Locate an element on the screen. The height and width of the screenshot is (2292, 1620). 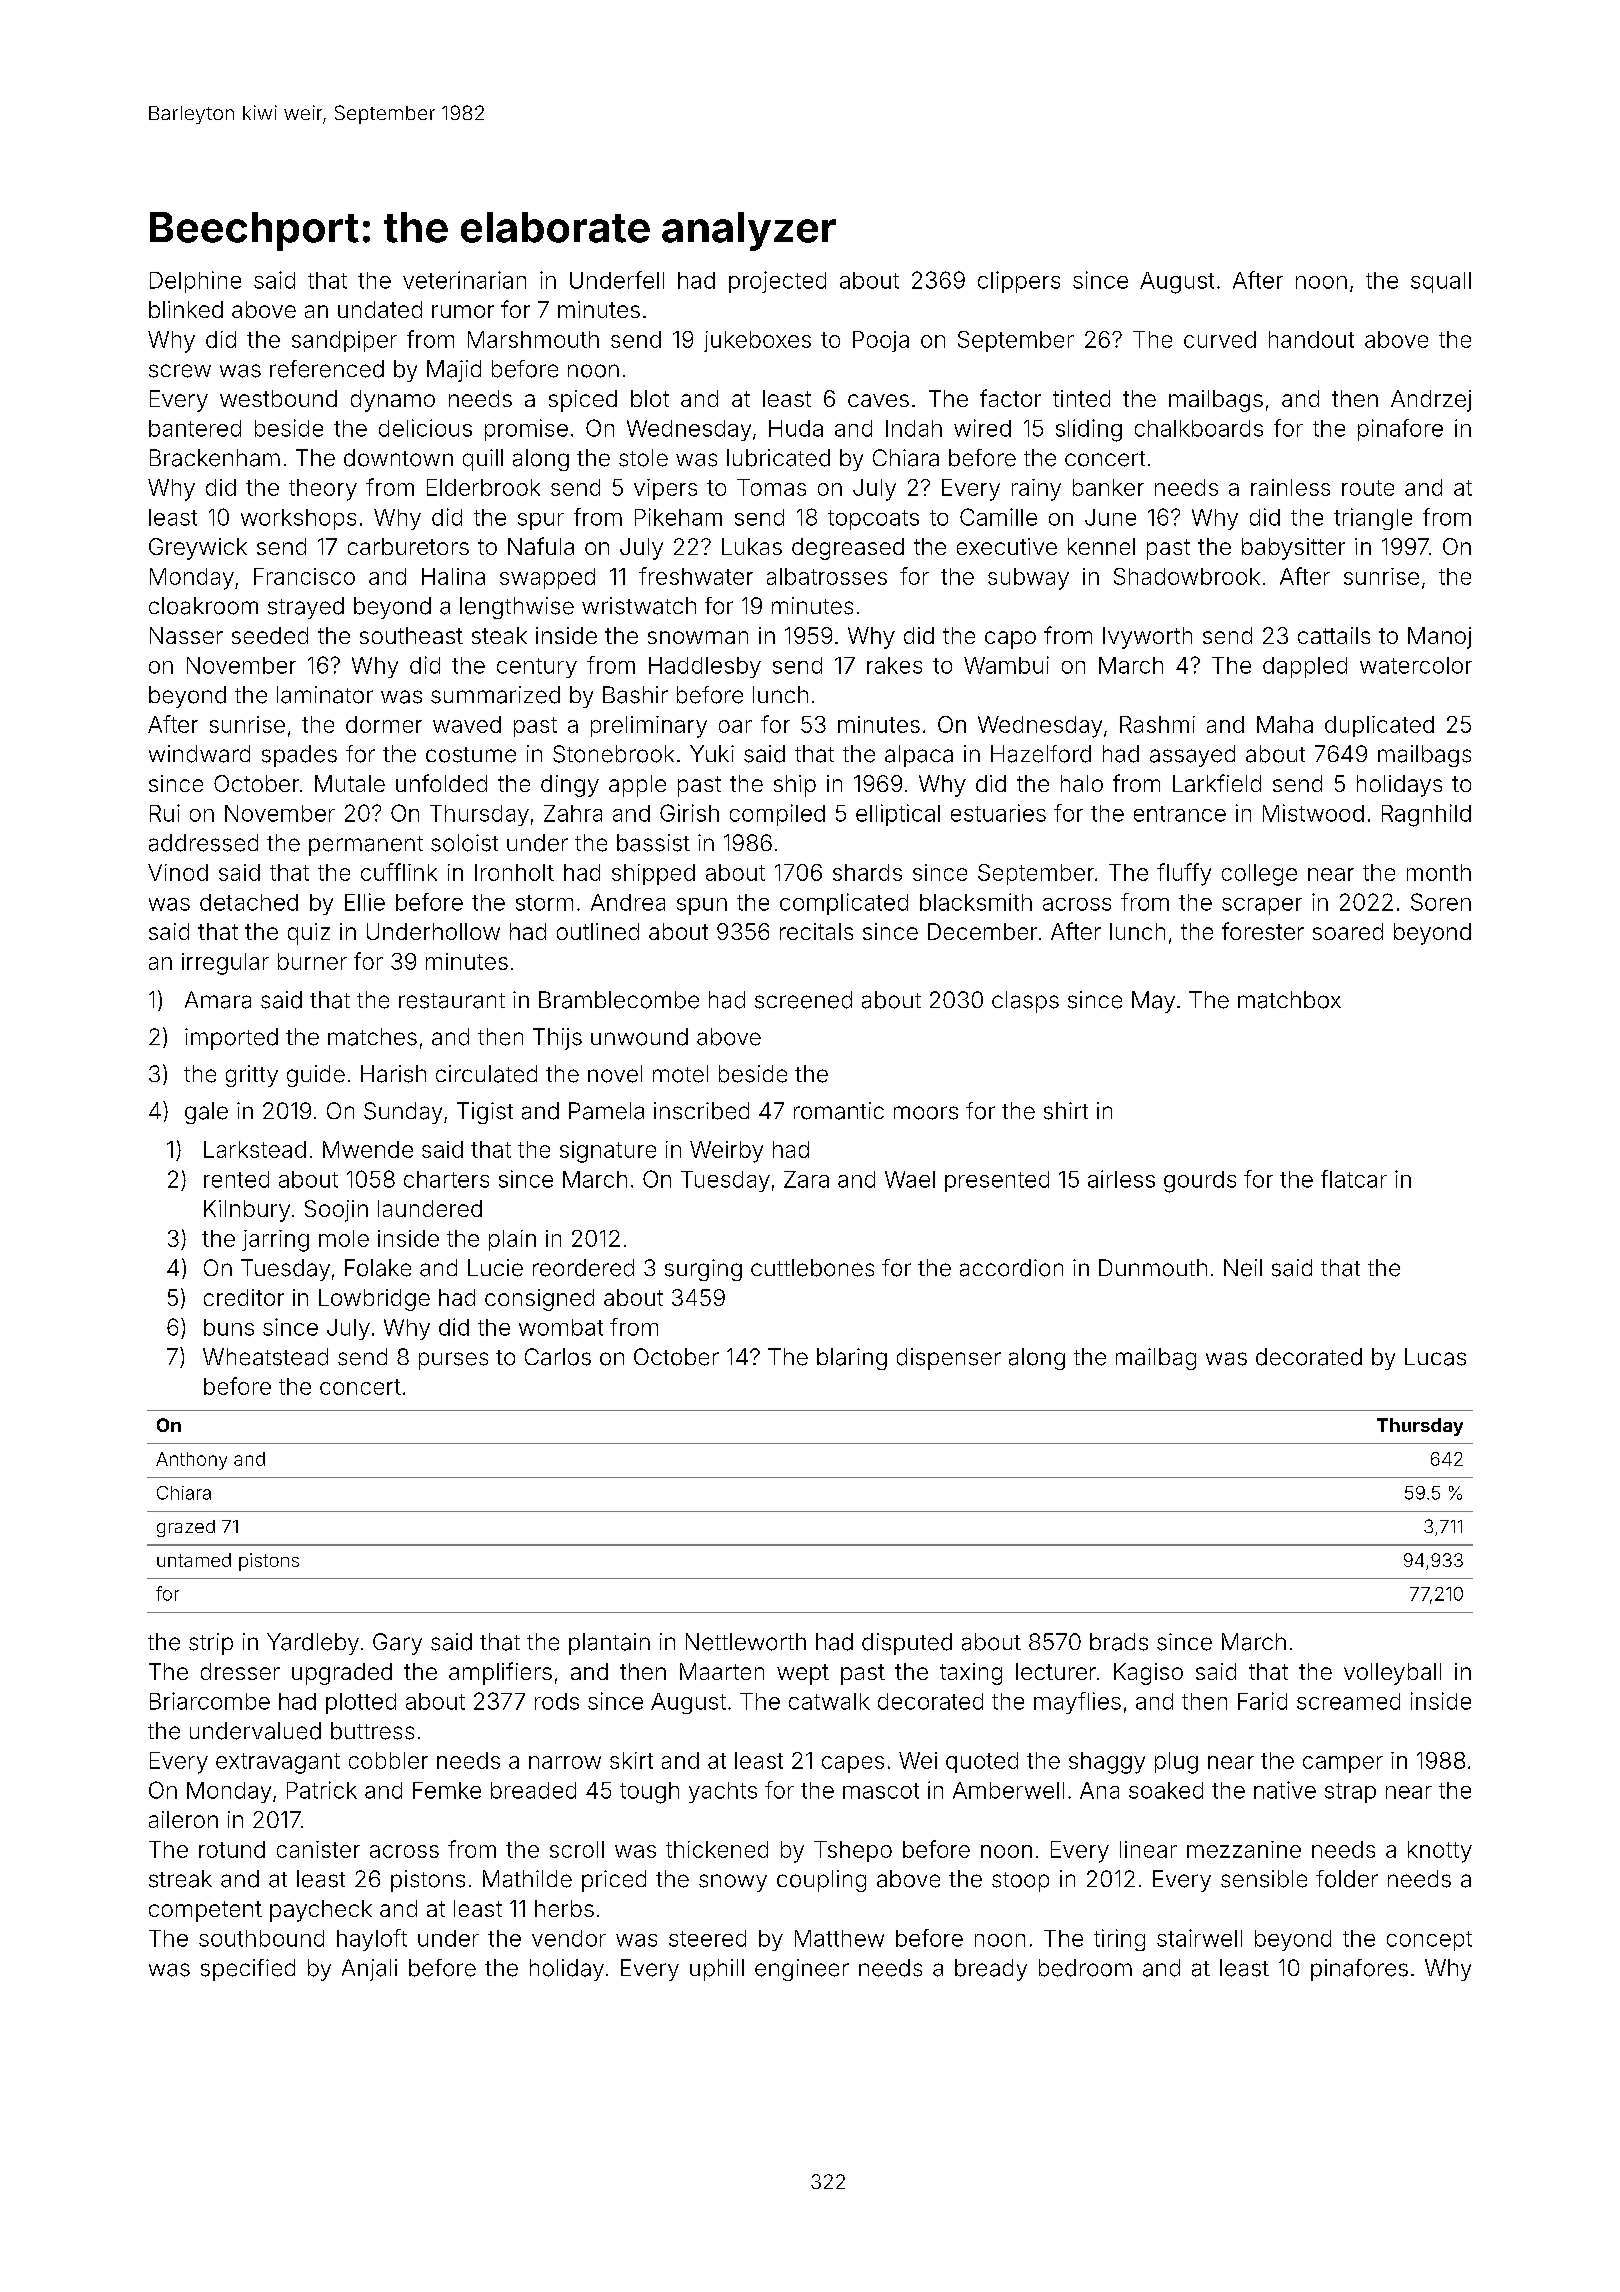
undated is located at coordinates (380, 309).
